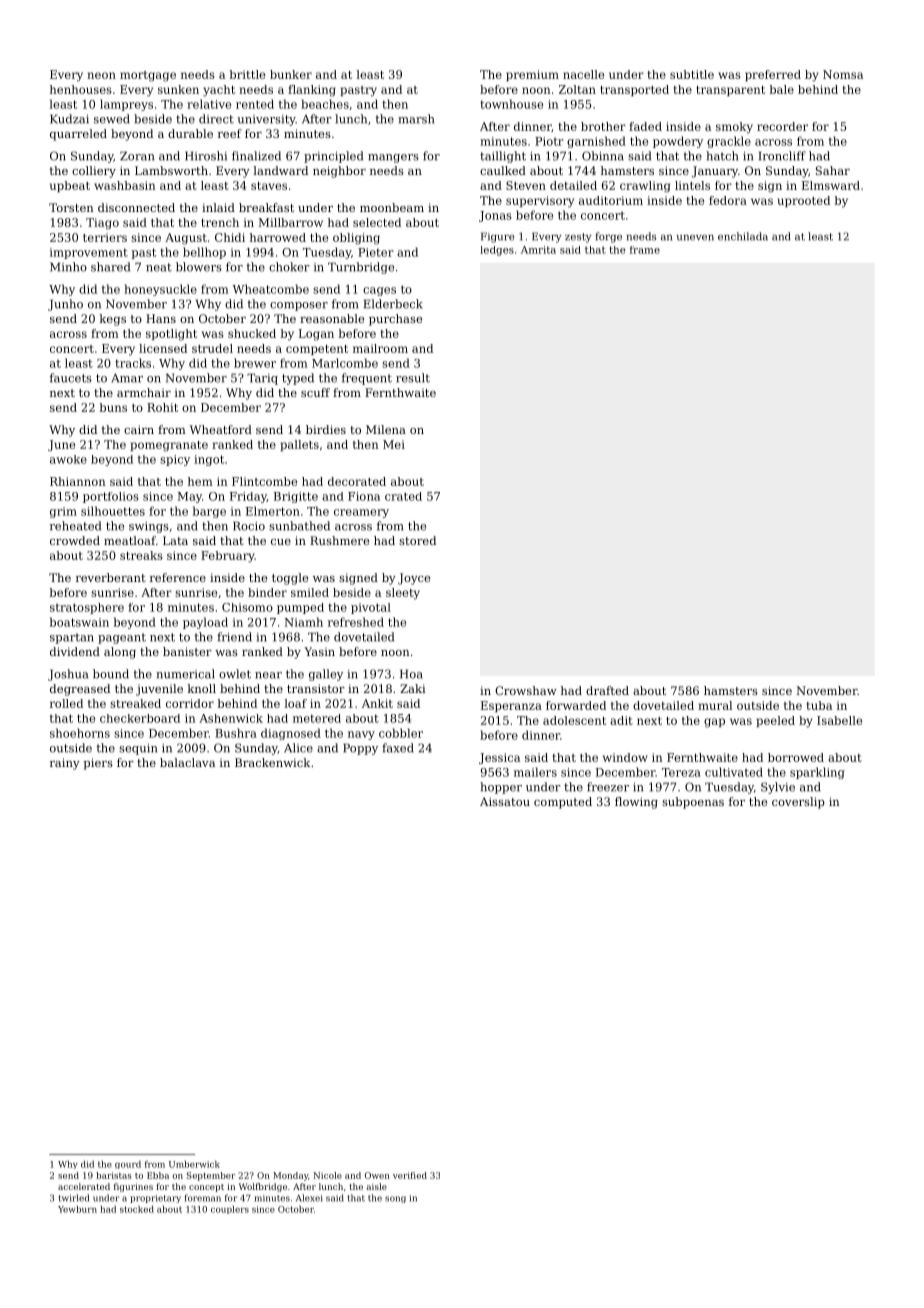 The width and height of the screenshot is (924, 1308). I want to click on verified, so click(410, 1175).
